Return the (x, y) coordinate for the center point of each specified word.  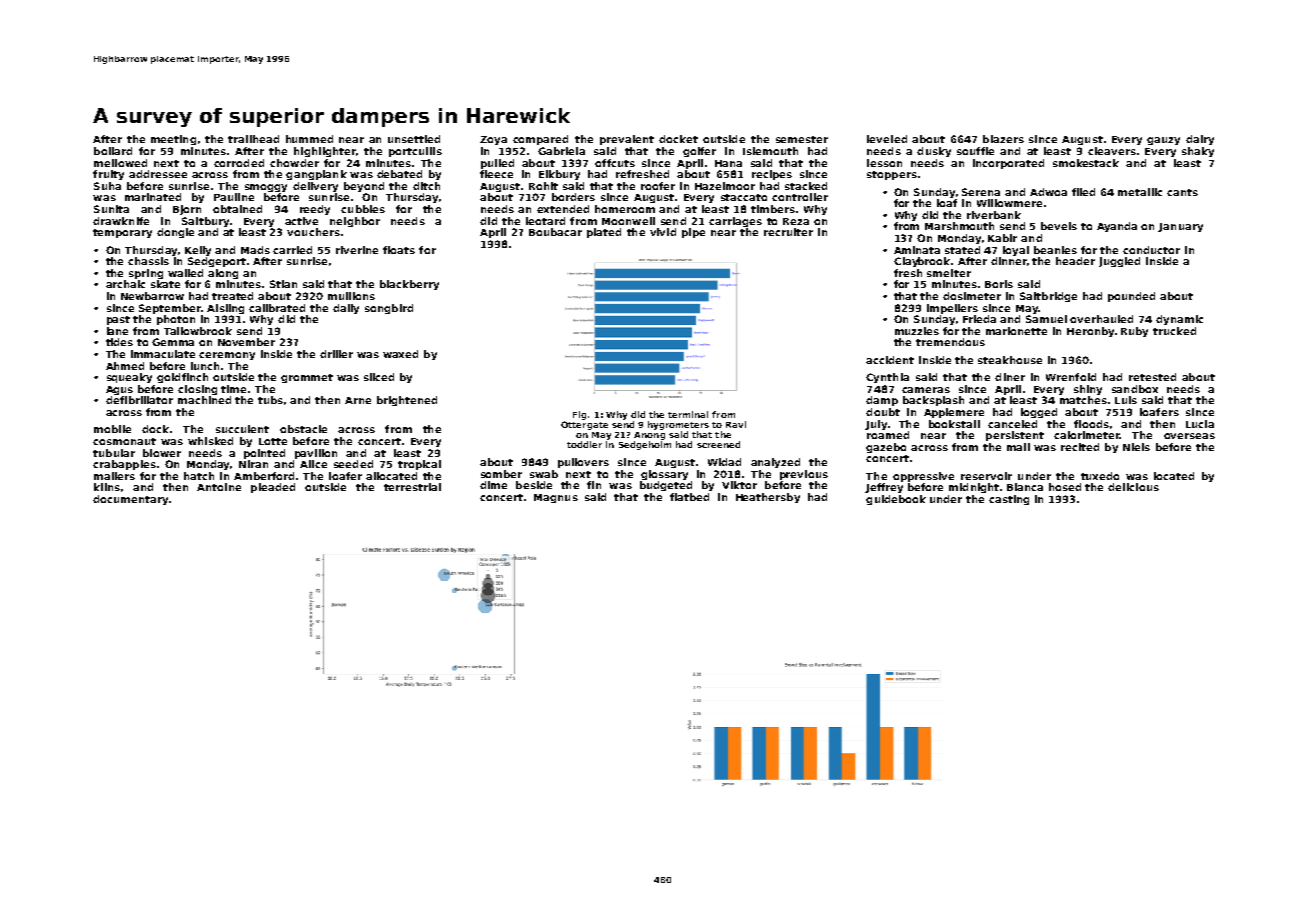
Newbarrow (152, 296)
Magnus (556, 498)
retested (1152, 377)
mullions (351, 296)
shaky (1198, 152)
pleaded (273, 488)
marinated (153, 197)
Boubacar (555, 232)
